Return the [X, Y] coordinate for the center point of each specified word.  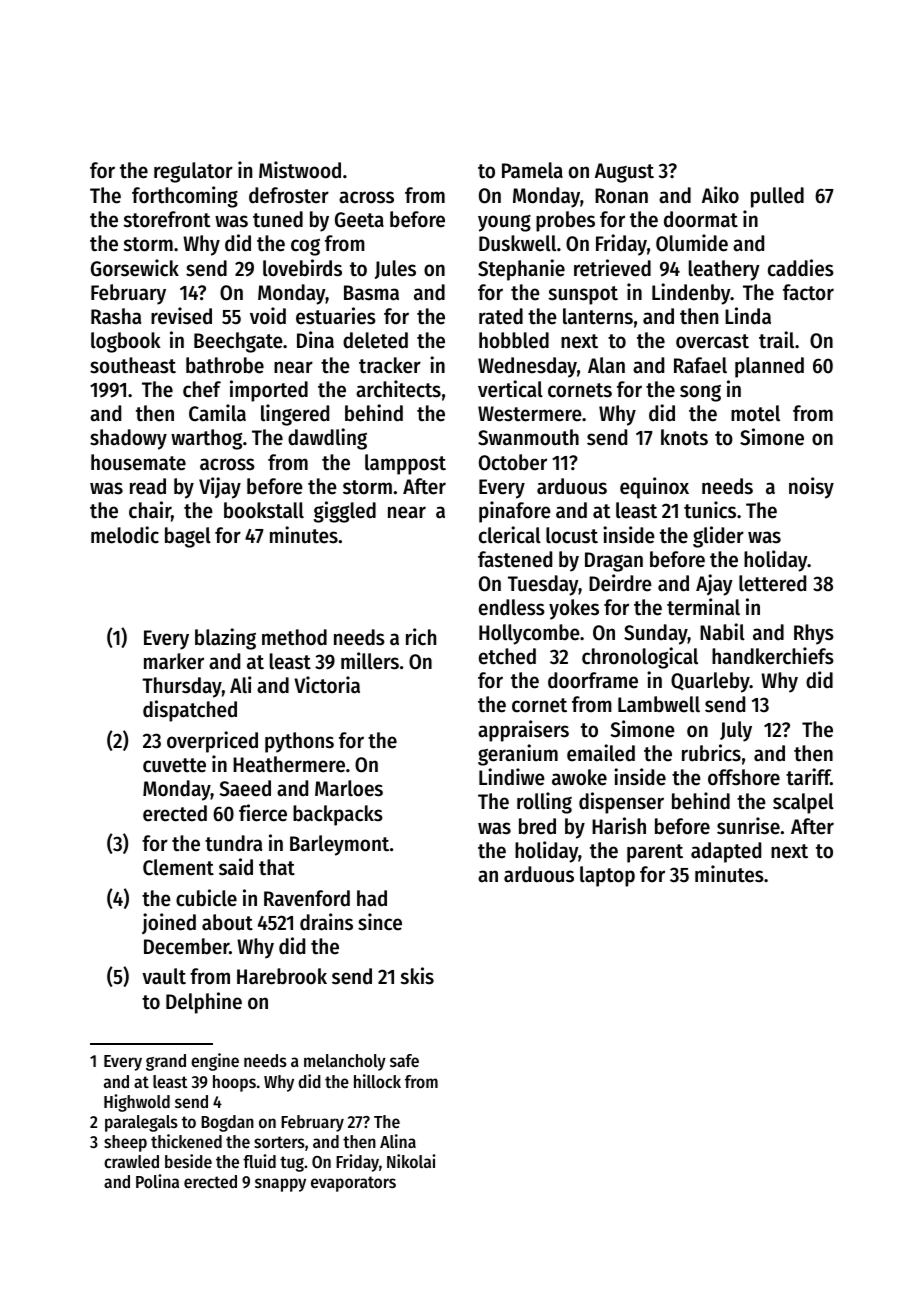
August [624, 173]
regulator [193, 172]
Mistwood [300, 170]
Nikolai [411, 1161]
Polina [157, 1181]
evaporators [353, 1184]
